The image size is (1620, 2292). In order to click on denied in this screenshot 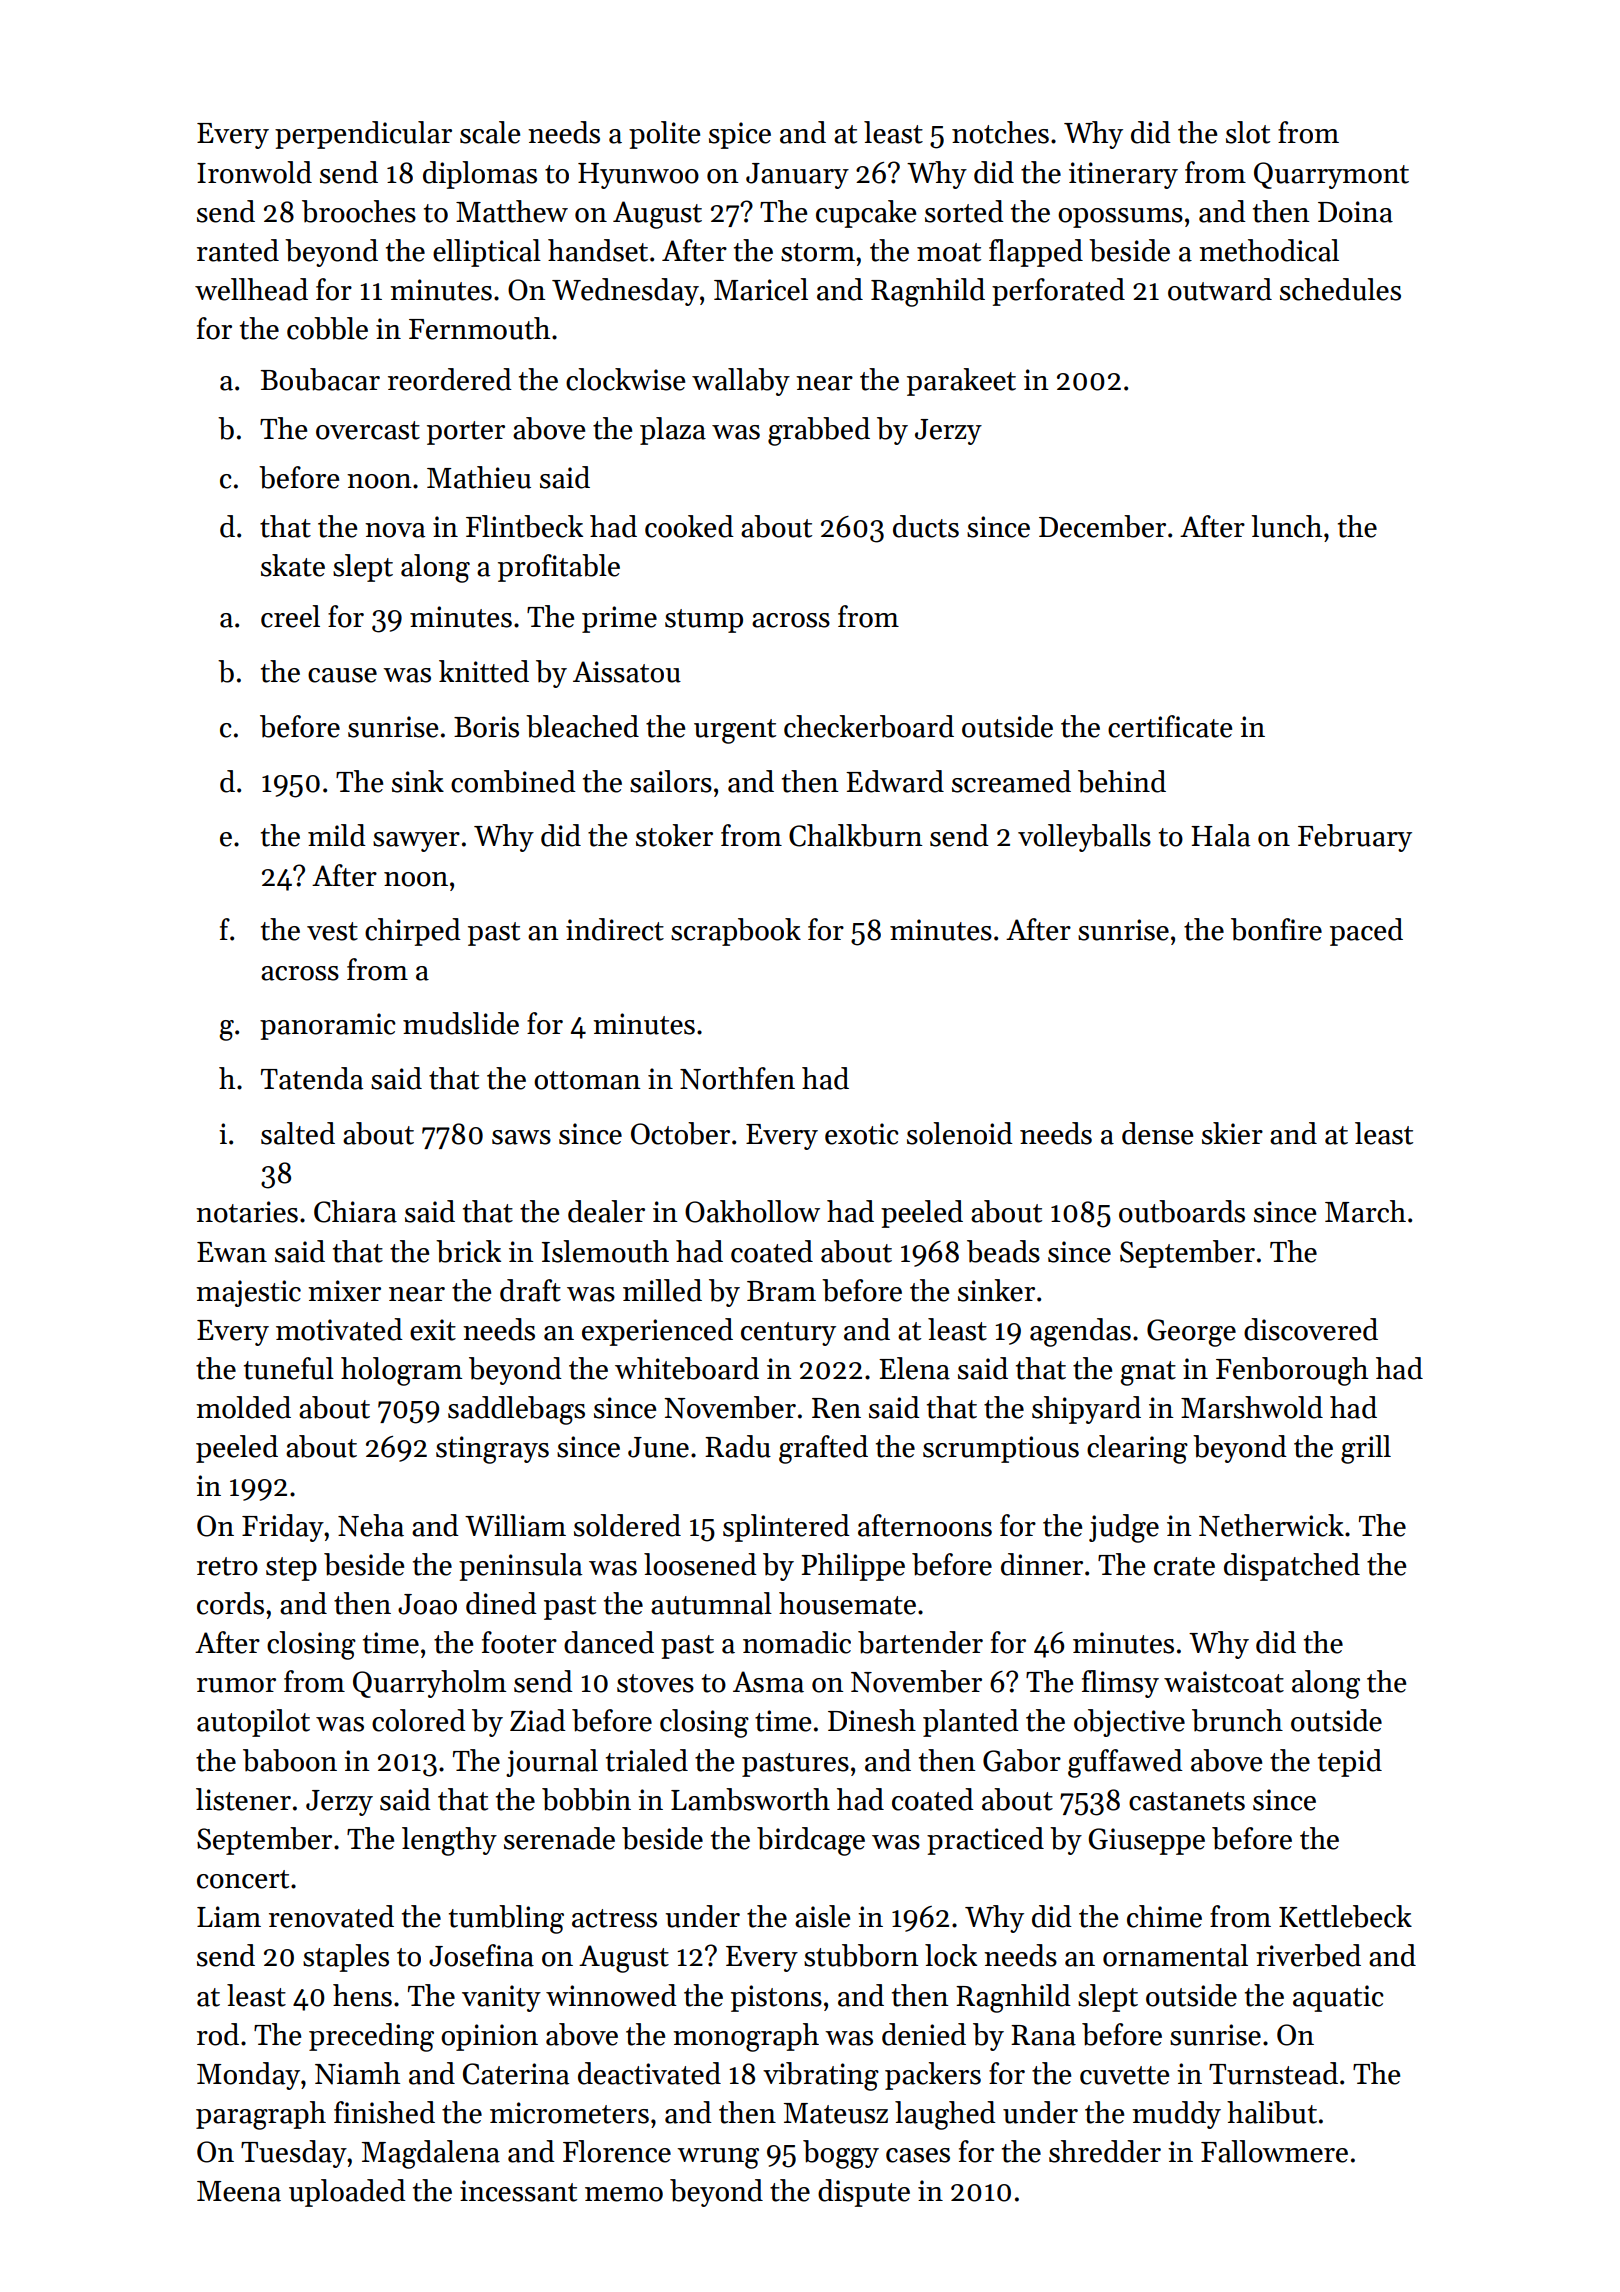, I will do `click(924, 2034)`.
